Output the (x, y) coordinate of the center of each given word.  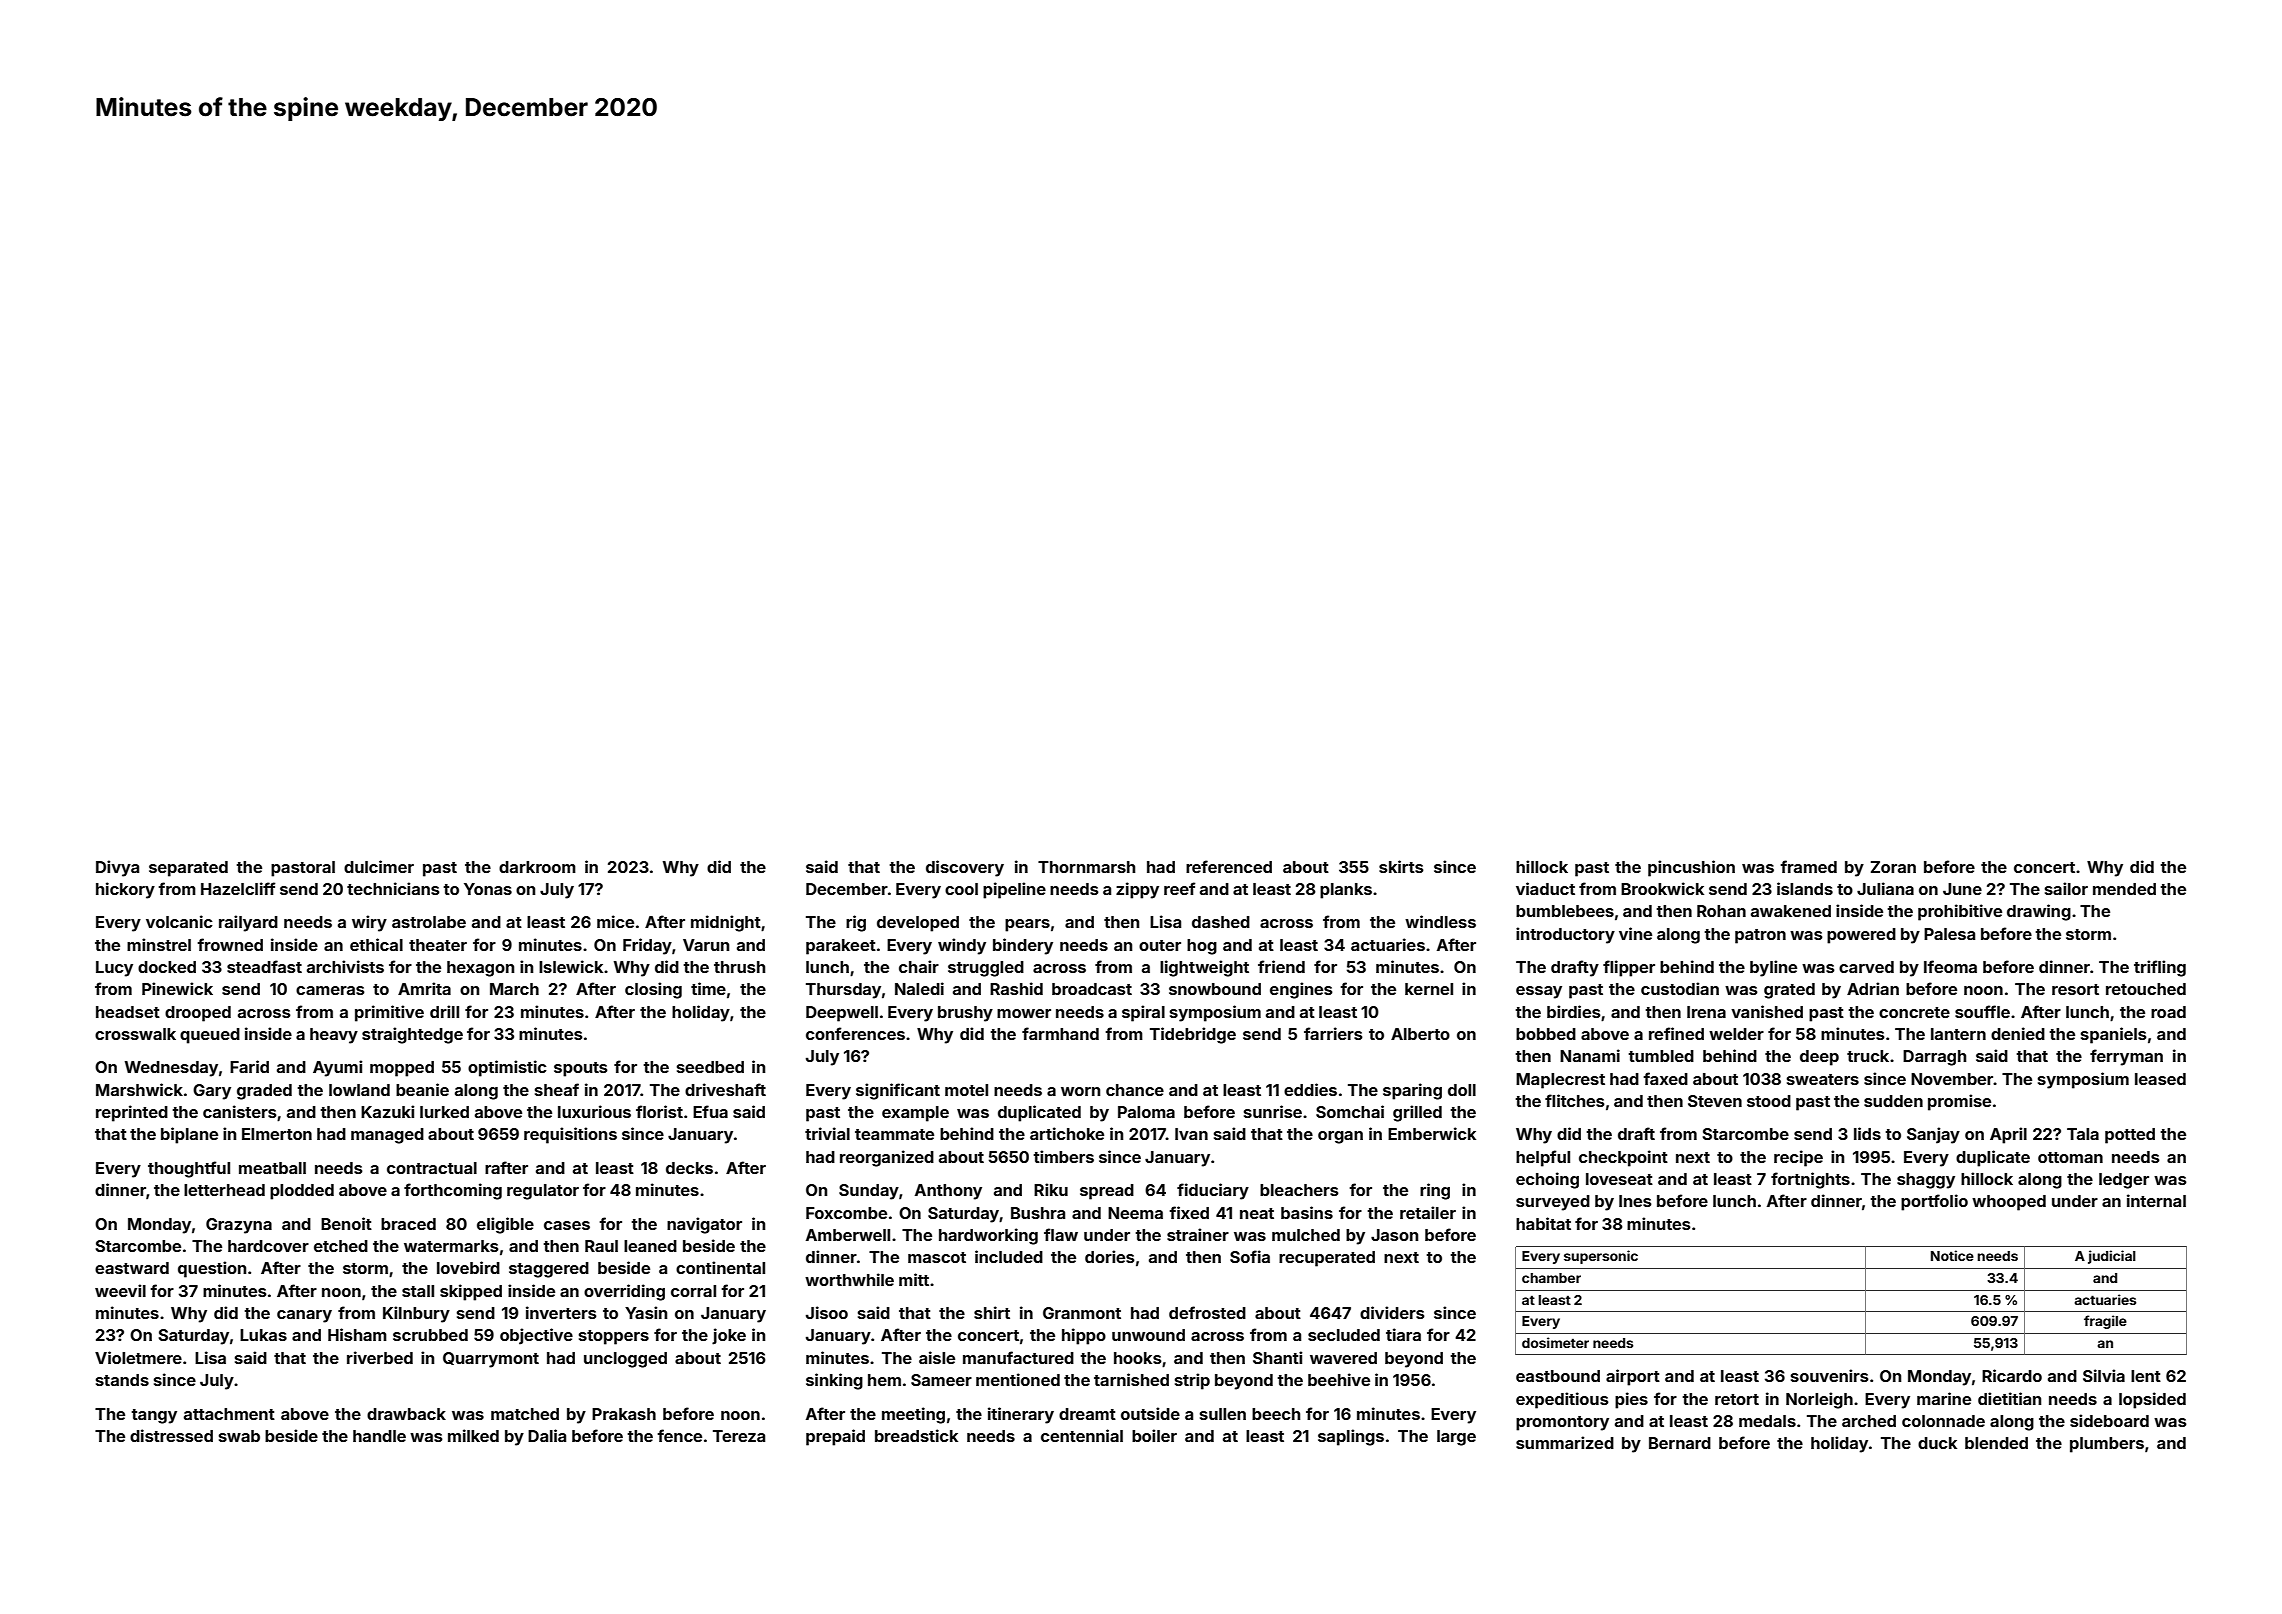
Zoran (1893, 867)
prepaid (835, 1437)
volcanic (179, 921)
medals (1767, 1421)
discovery (965, 868)
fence (680, 1435)
